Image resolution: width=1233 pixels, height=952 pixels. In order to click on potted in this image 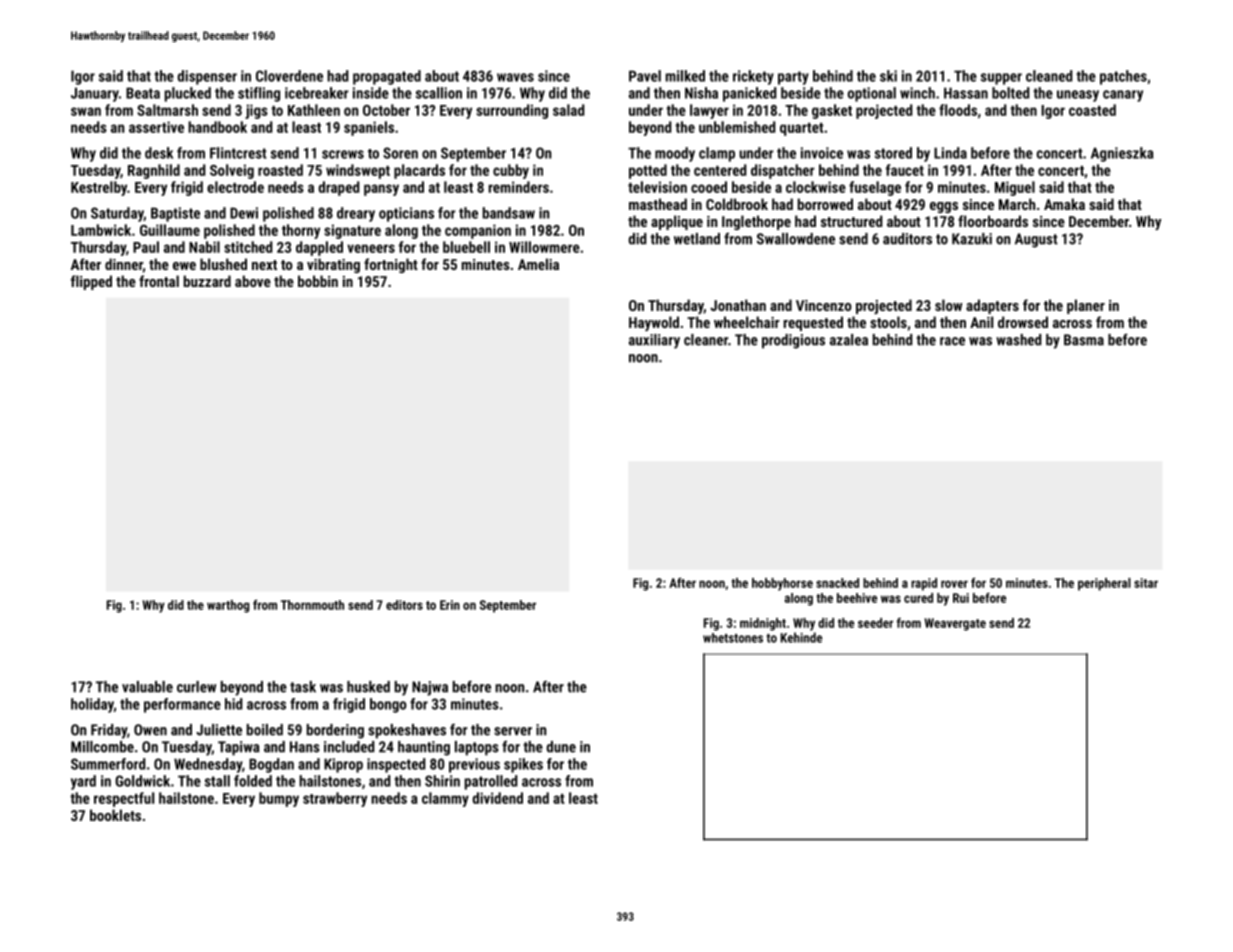, I will do `click(648, 171)`.
